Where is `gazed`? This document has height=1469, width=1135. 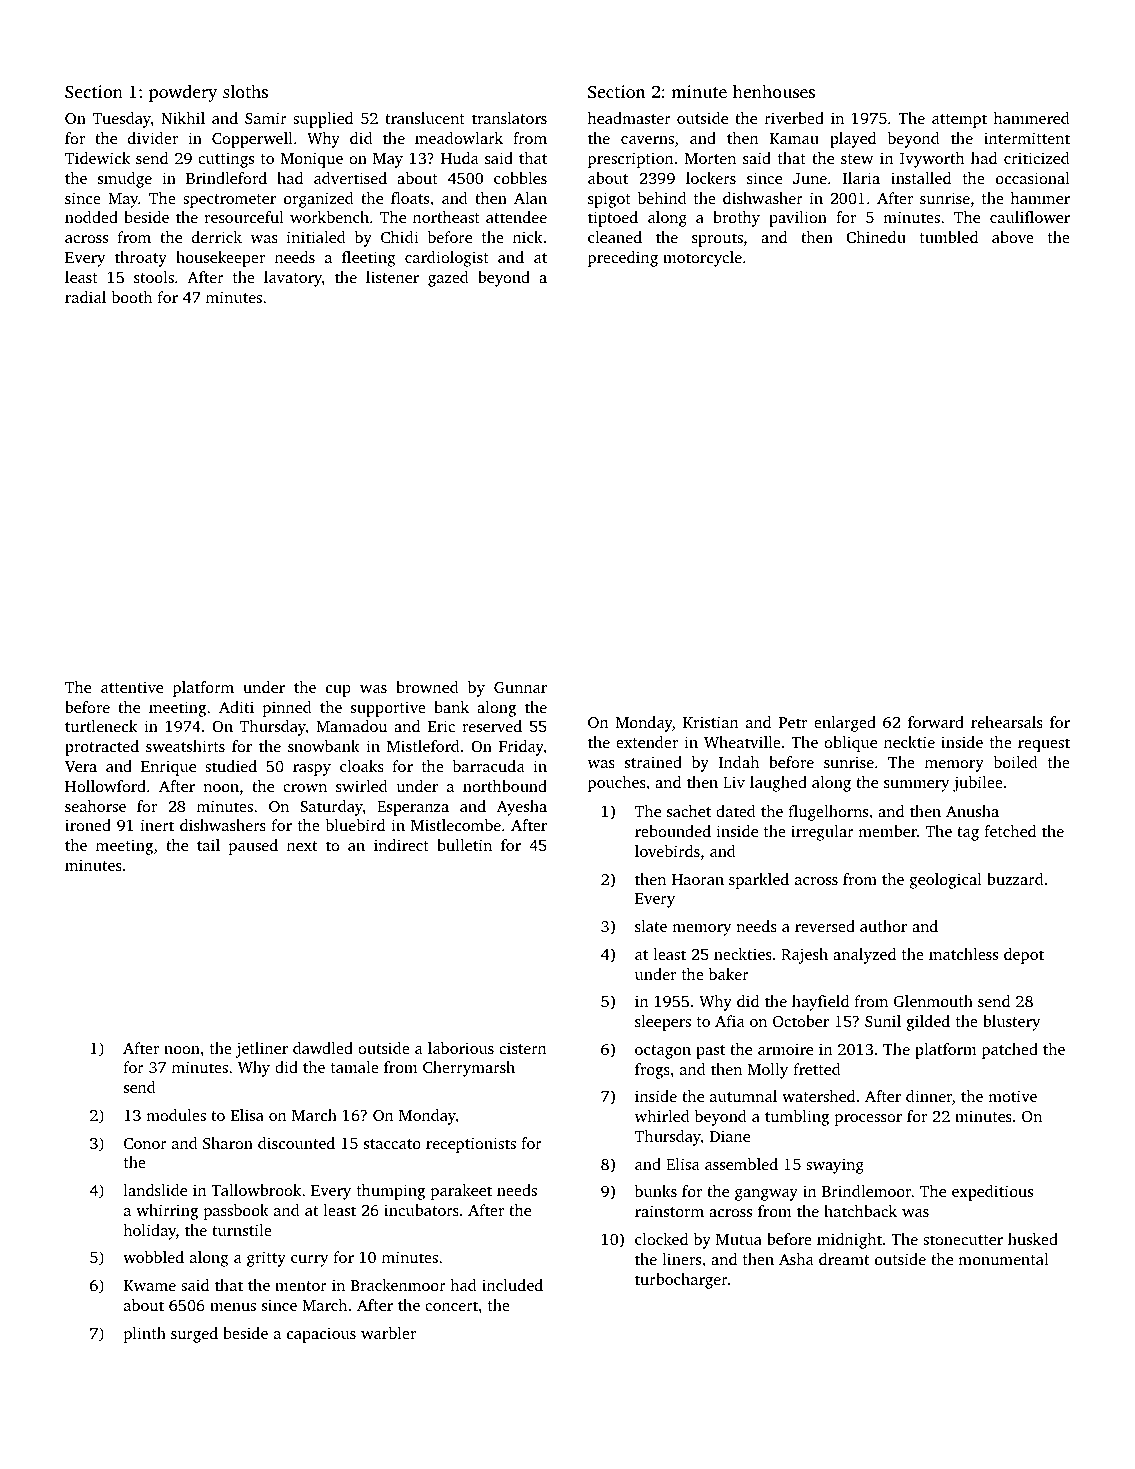 gazed is located at coordinates (448, 279).
